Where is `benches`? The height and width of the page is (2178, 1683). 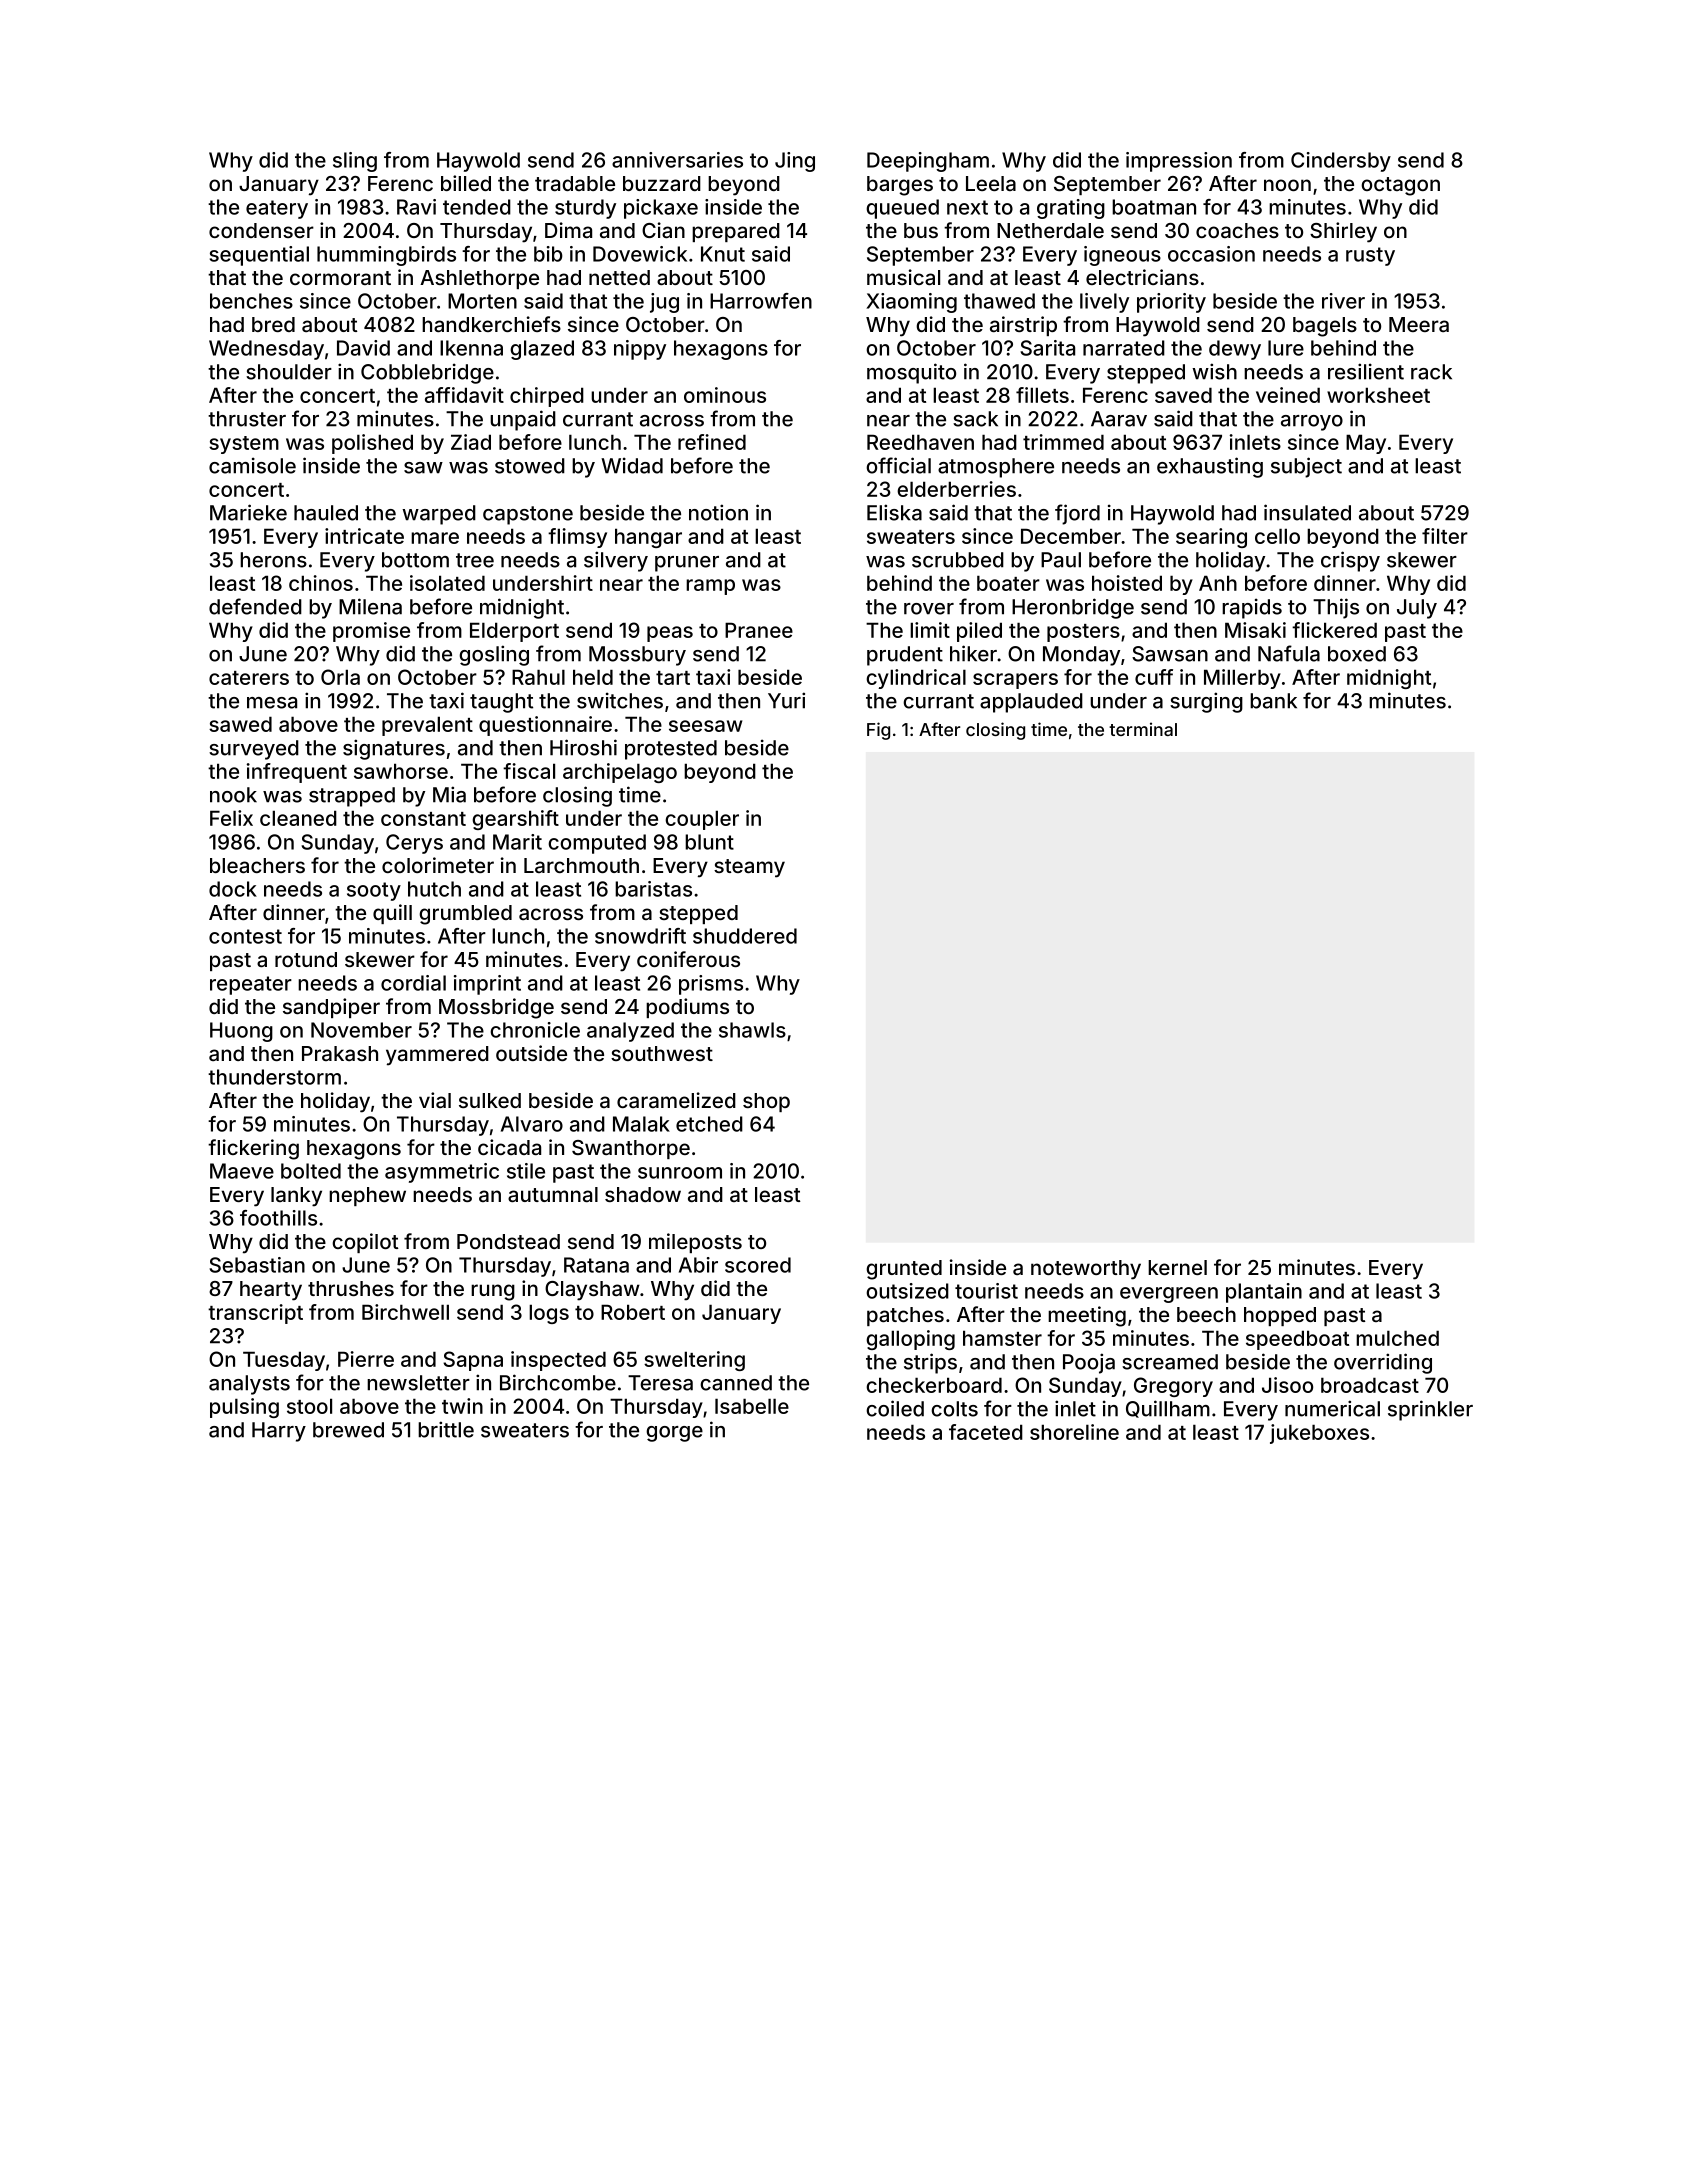 benches is located at coordinates (251, 301).
